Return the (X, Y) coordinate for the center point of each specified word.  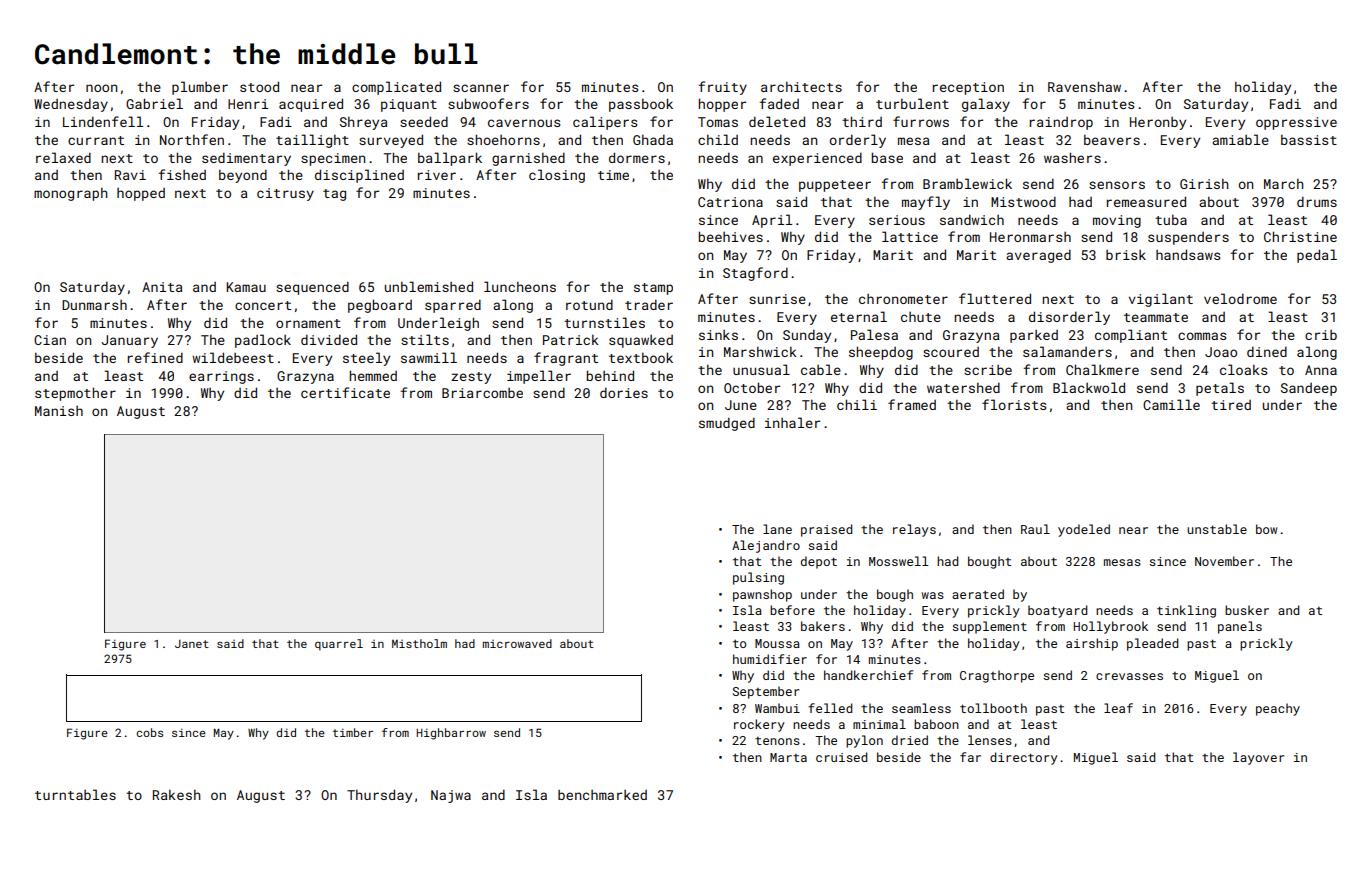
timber (353, 732)
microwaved (517, 643)
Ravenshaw (1084, 86)
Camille (1171, 404)
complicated (396, 88)
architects (801, 86)
